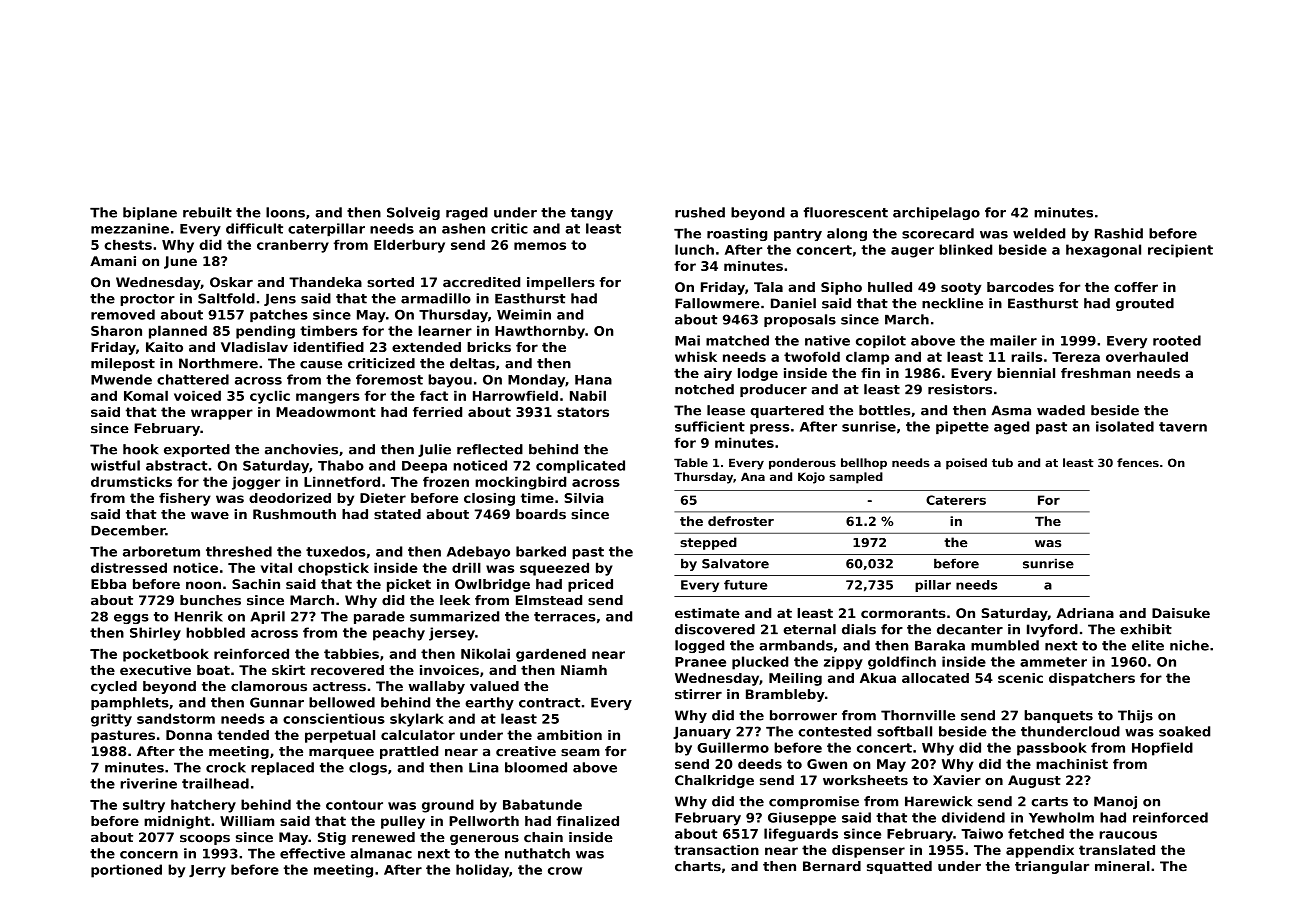 This screenshot has width=1308, height=924. What do you see at coordinates (207, 212) in the screenshot?
I see `rebuilt` at bounding box center [207, 212].
